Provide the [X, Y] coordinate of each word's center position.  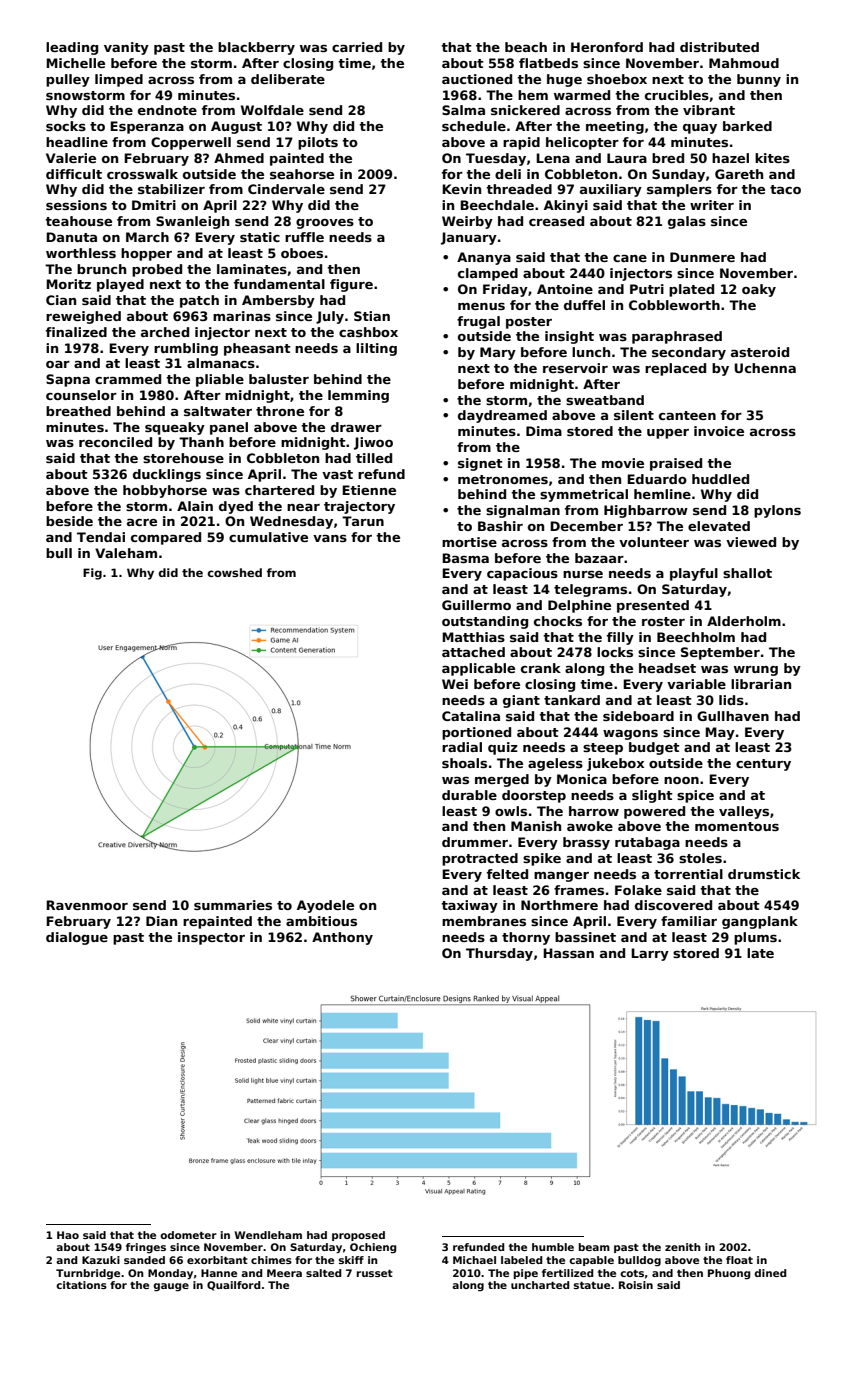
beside [69, 521]
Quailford [234, 1286]
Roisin [636, 1285]
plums [755, 938]
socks [66, 126]
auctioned [477, 79]
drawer [356, 427]
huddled [720, 479]
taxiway [469, 906]
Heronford [607, 47]
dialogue [77, 938]
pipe [526, 1274]
